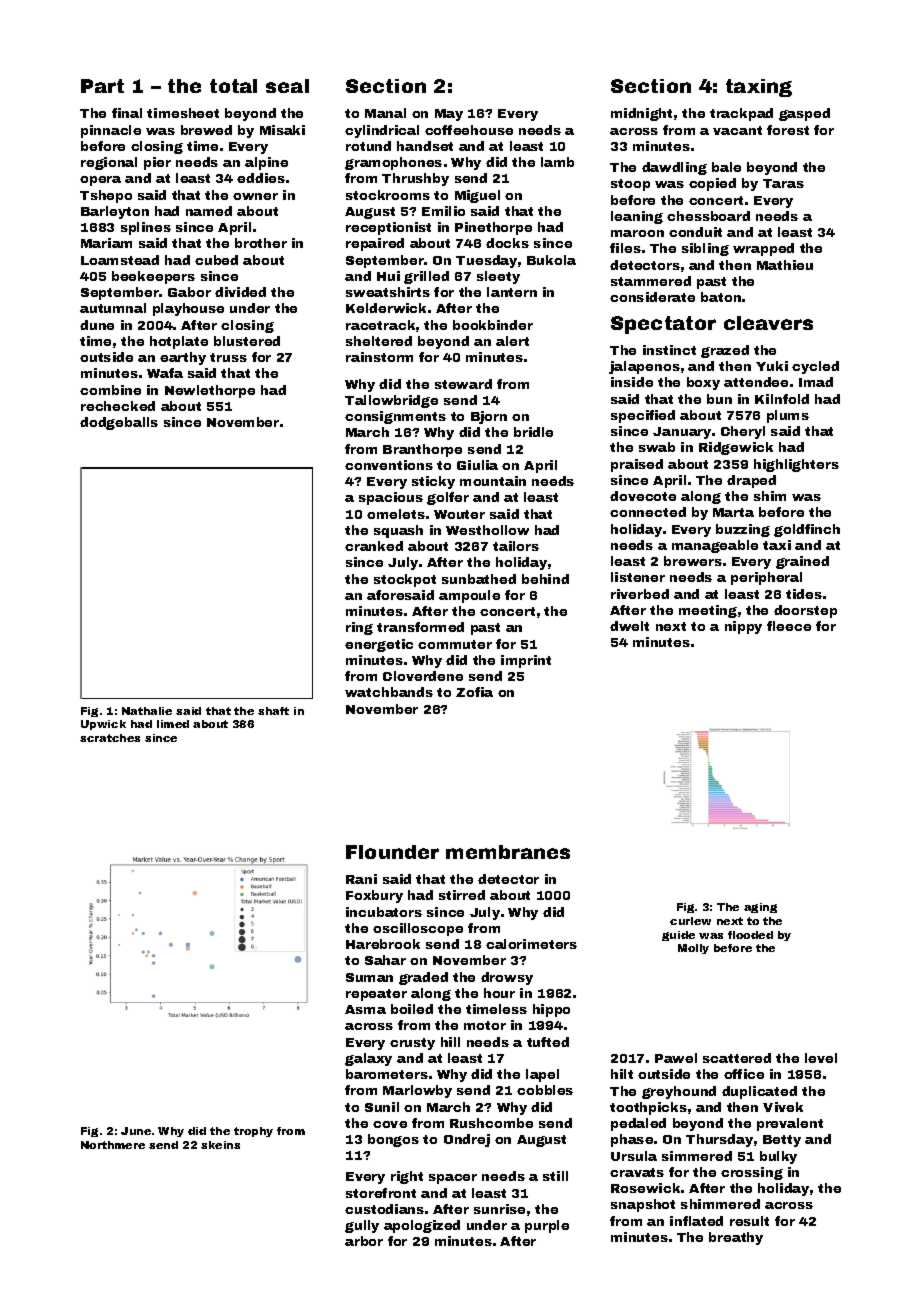 This screenshot has width=924, height=1308. I want to click on arbor, so click(364, 1241).
